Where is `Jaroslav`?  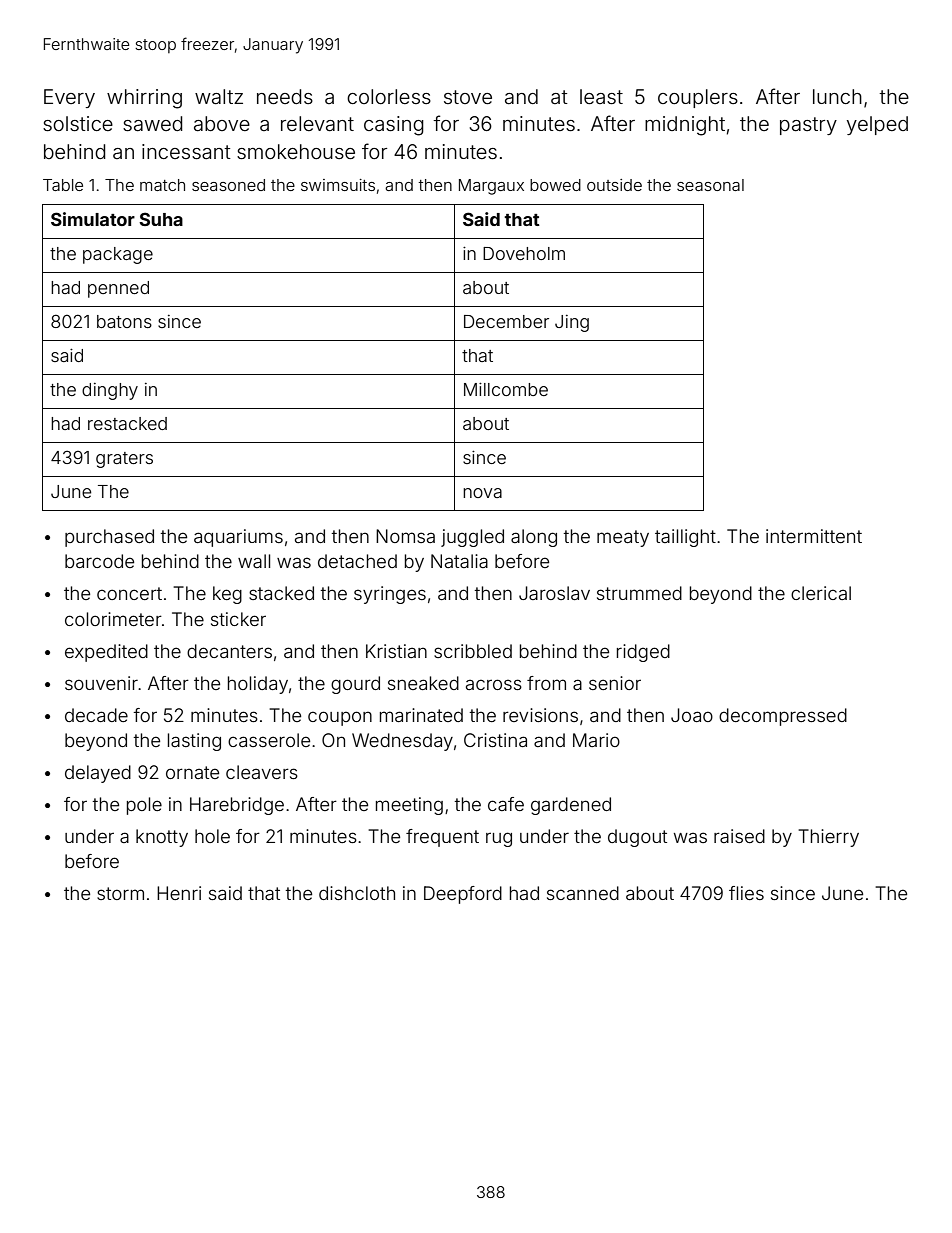
Jaroslav is located at coordinates (554, 593).
